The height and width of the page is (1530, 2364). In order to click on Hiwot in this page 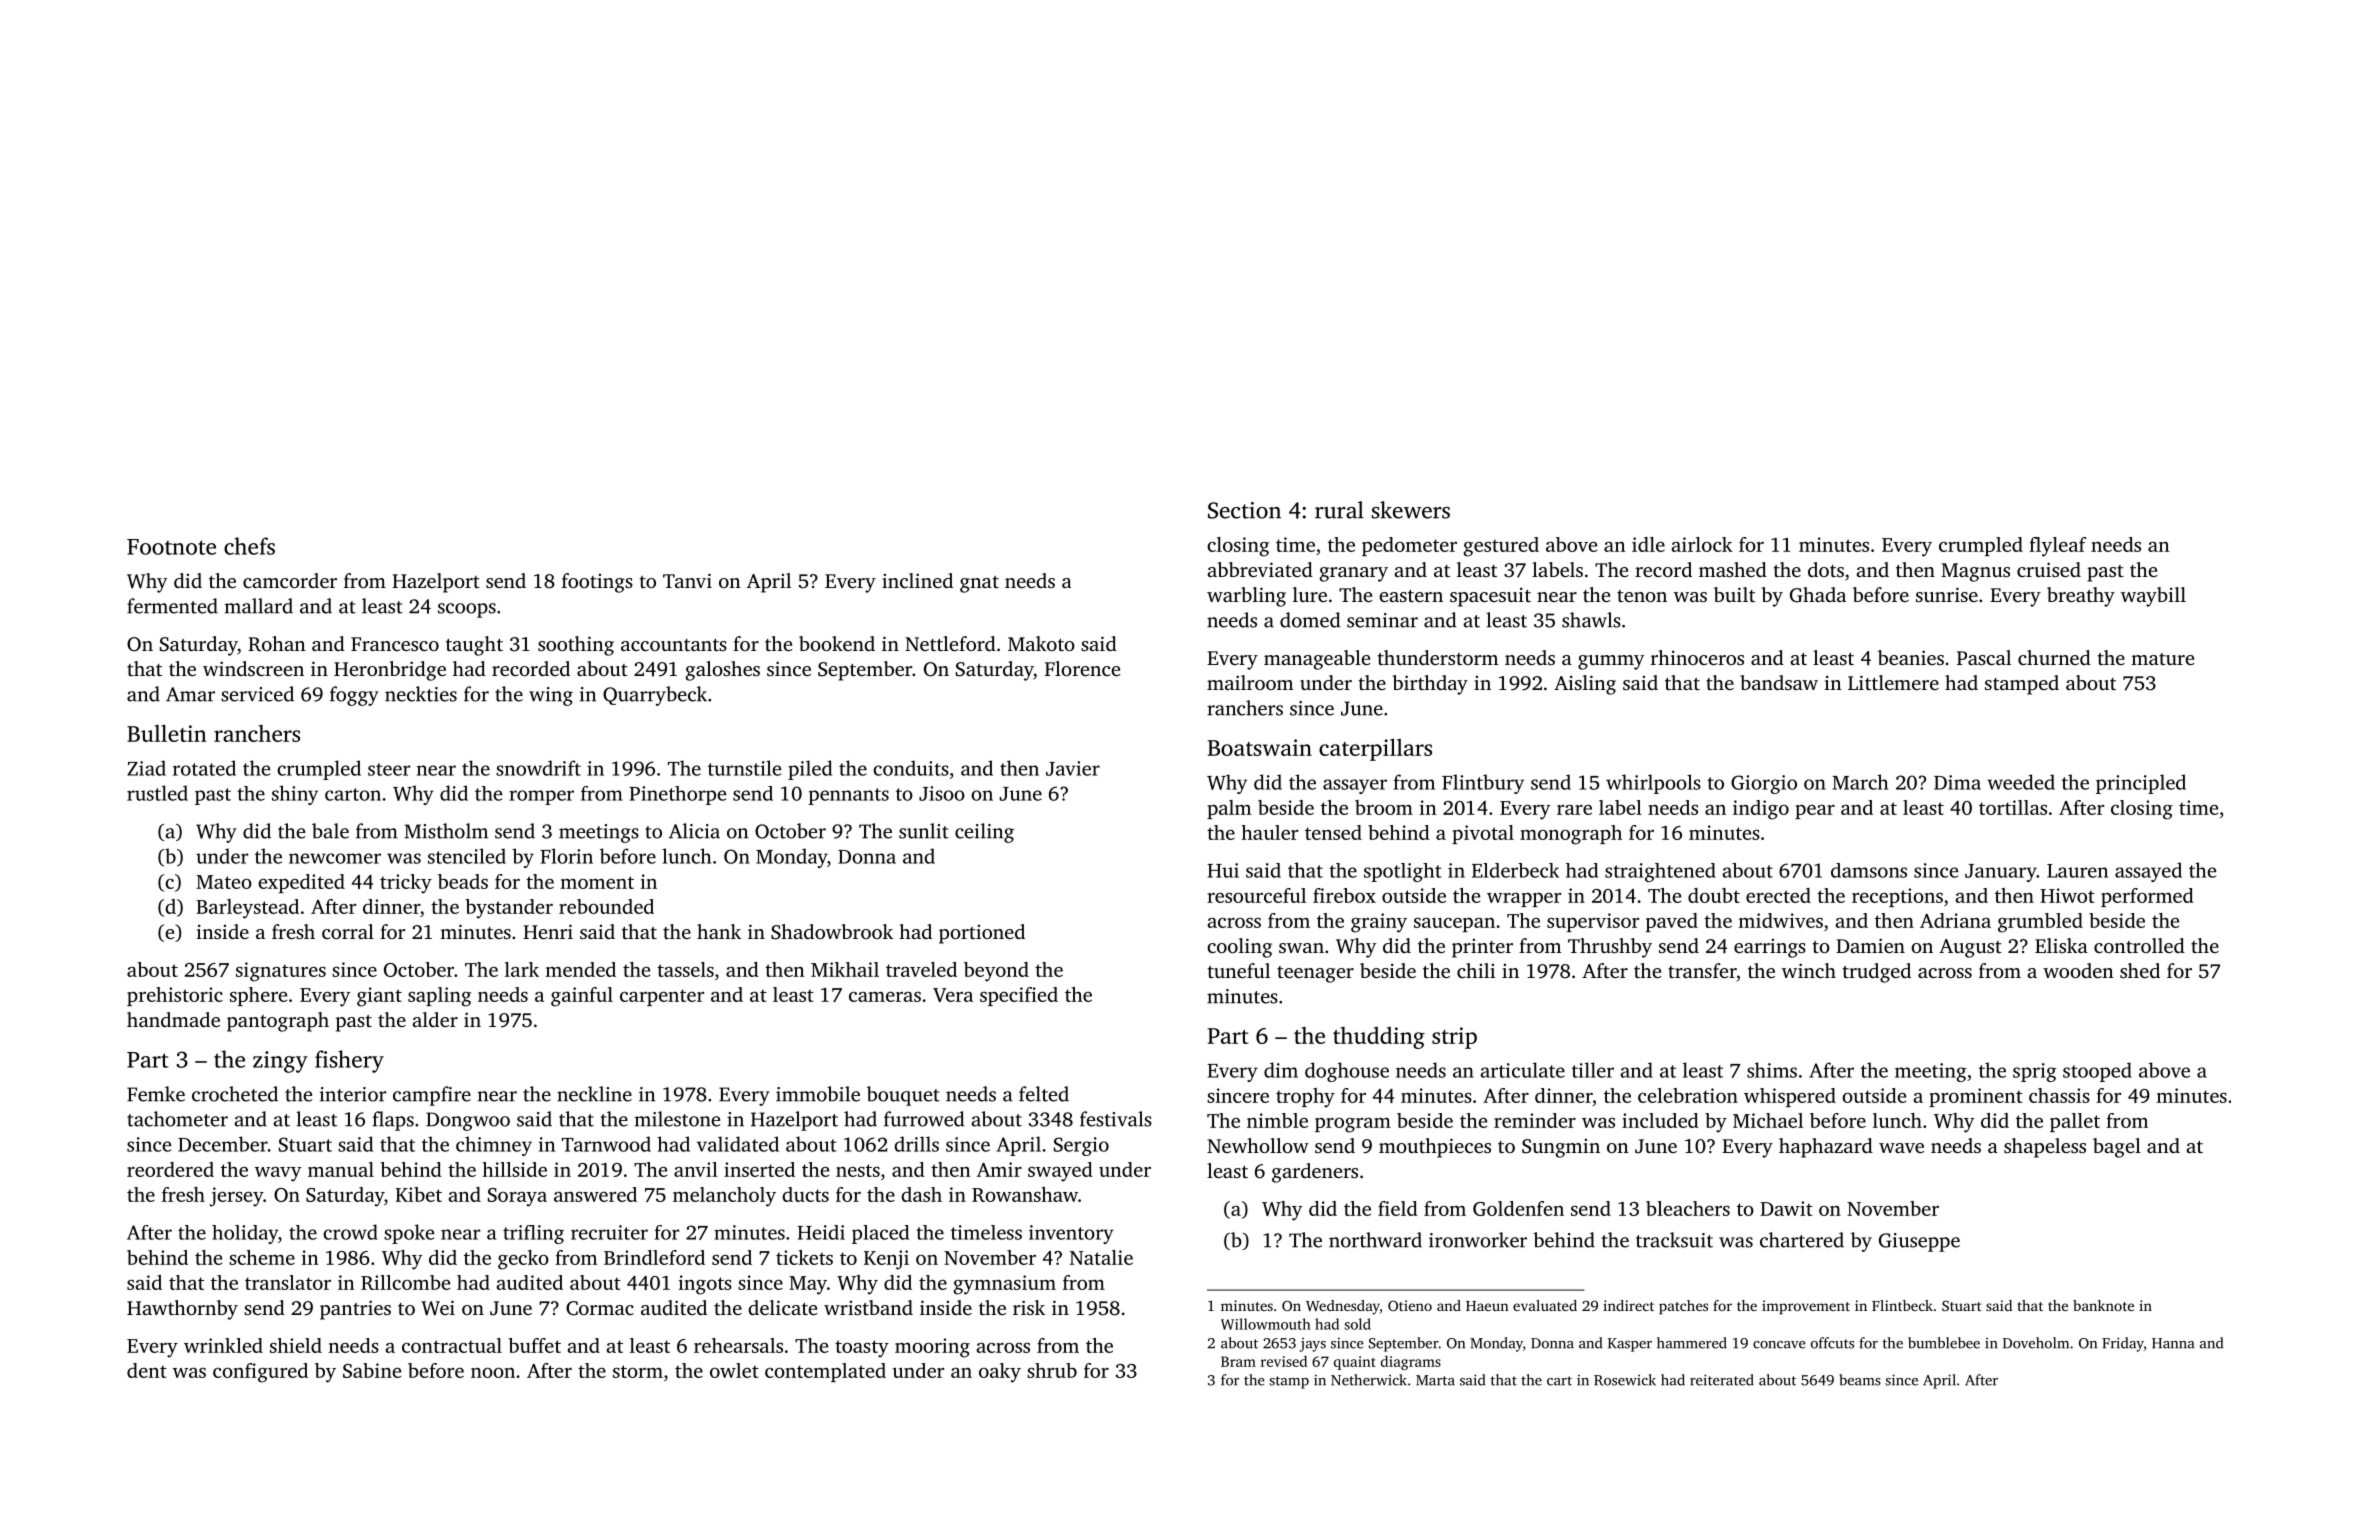, I will do `click(2067, 895)`.
